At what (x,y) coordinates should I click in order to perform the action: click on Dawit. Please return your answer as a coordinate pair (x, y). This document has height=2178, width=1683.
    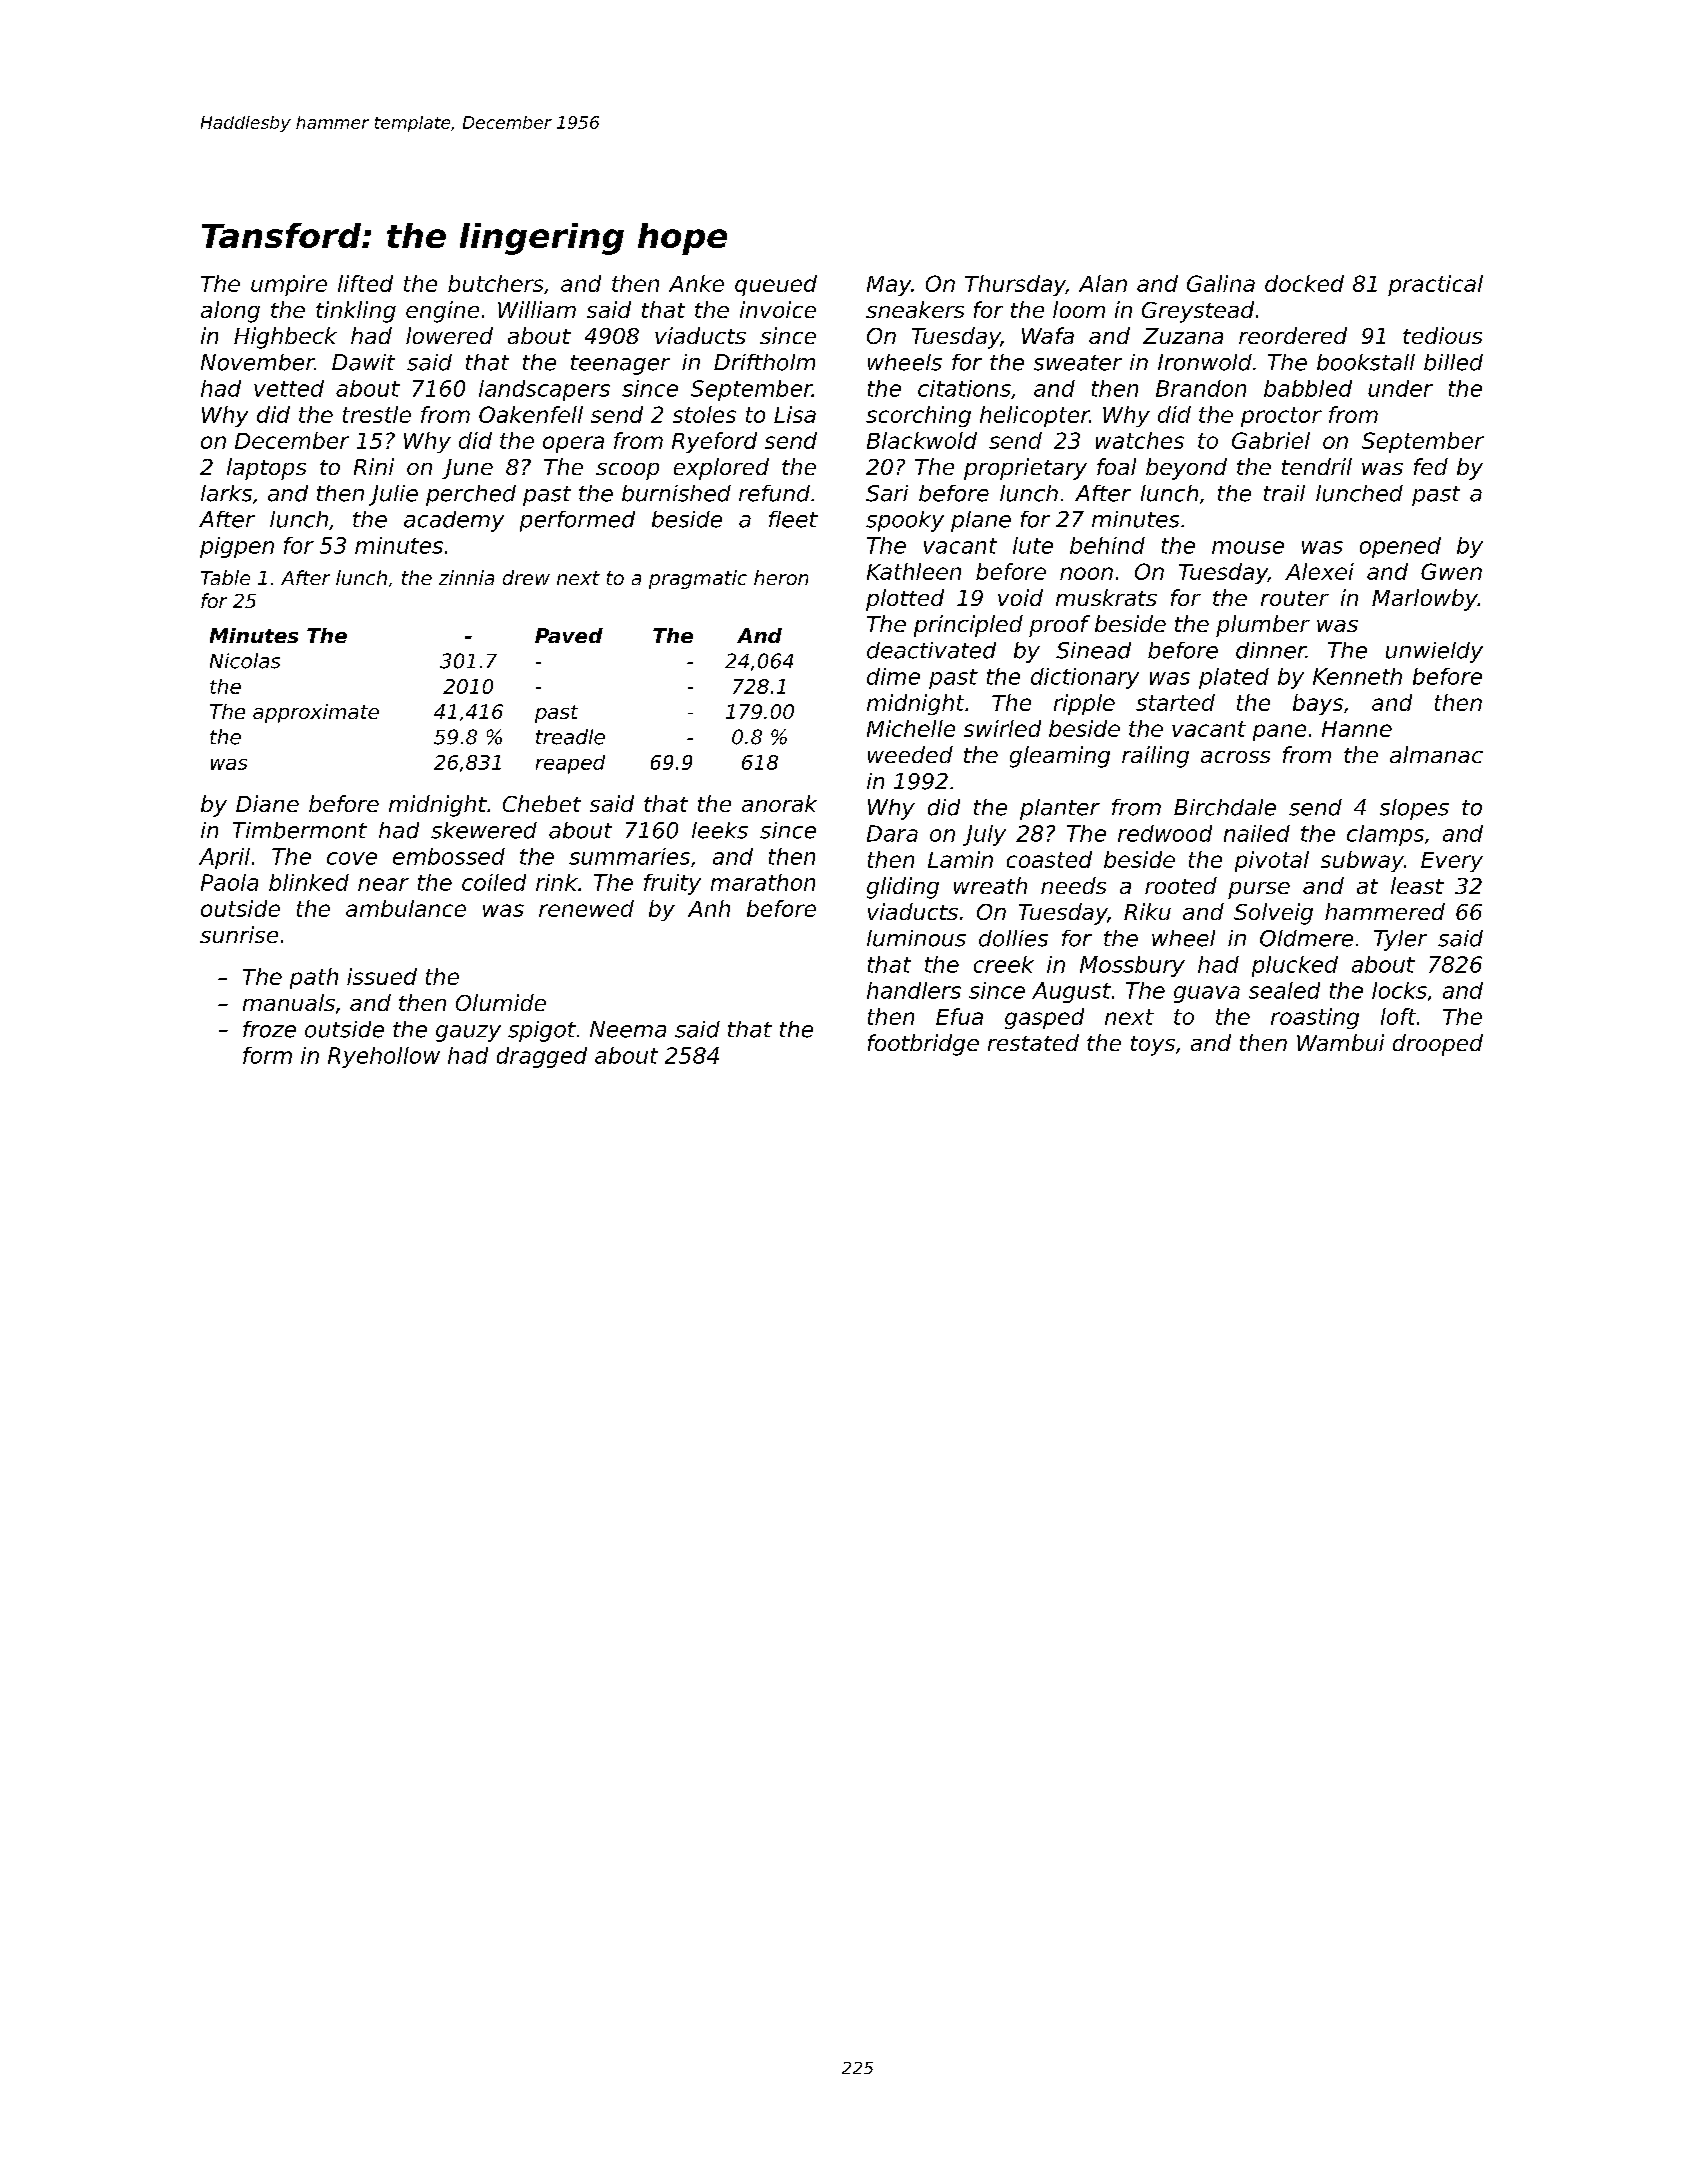
    Looking at the image, I should click on (363, 362).
